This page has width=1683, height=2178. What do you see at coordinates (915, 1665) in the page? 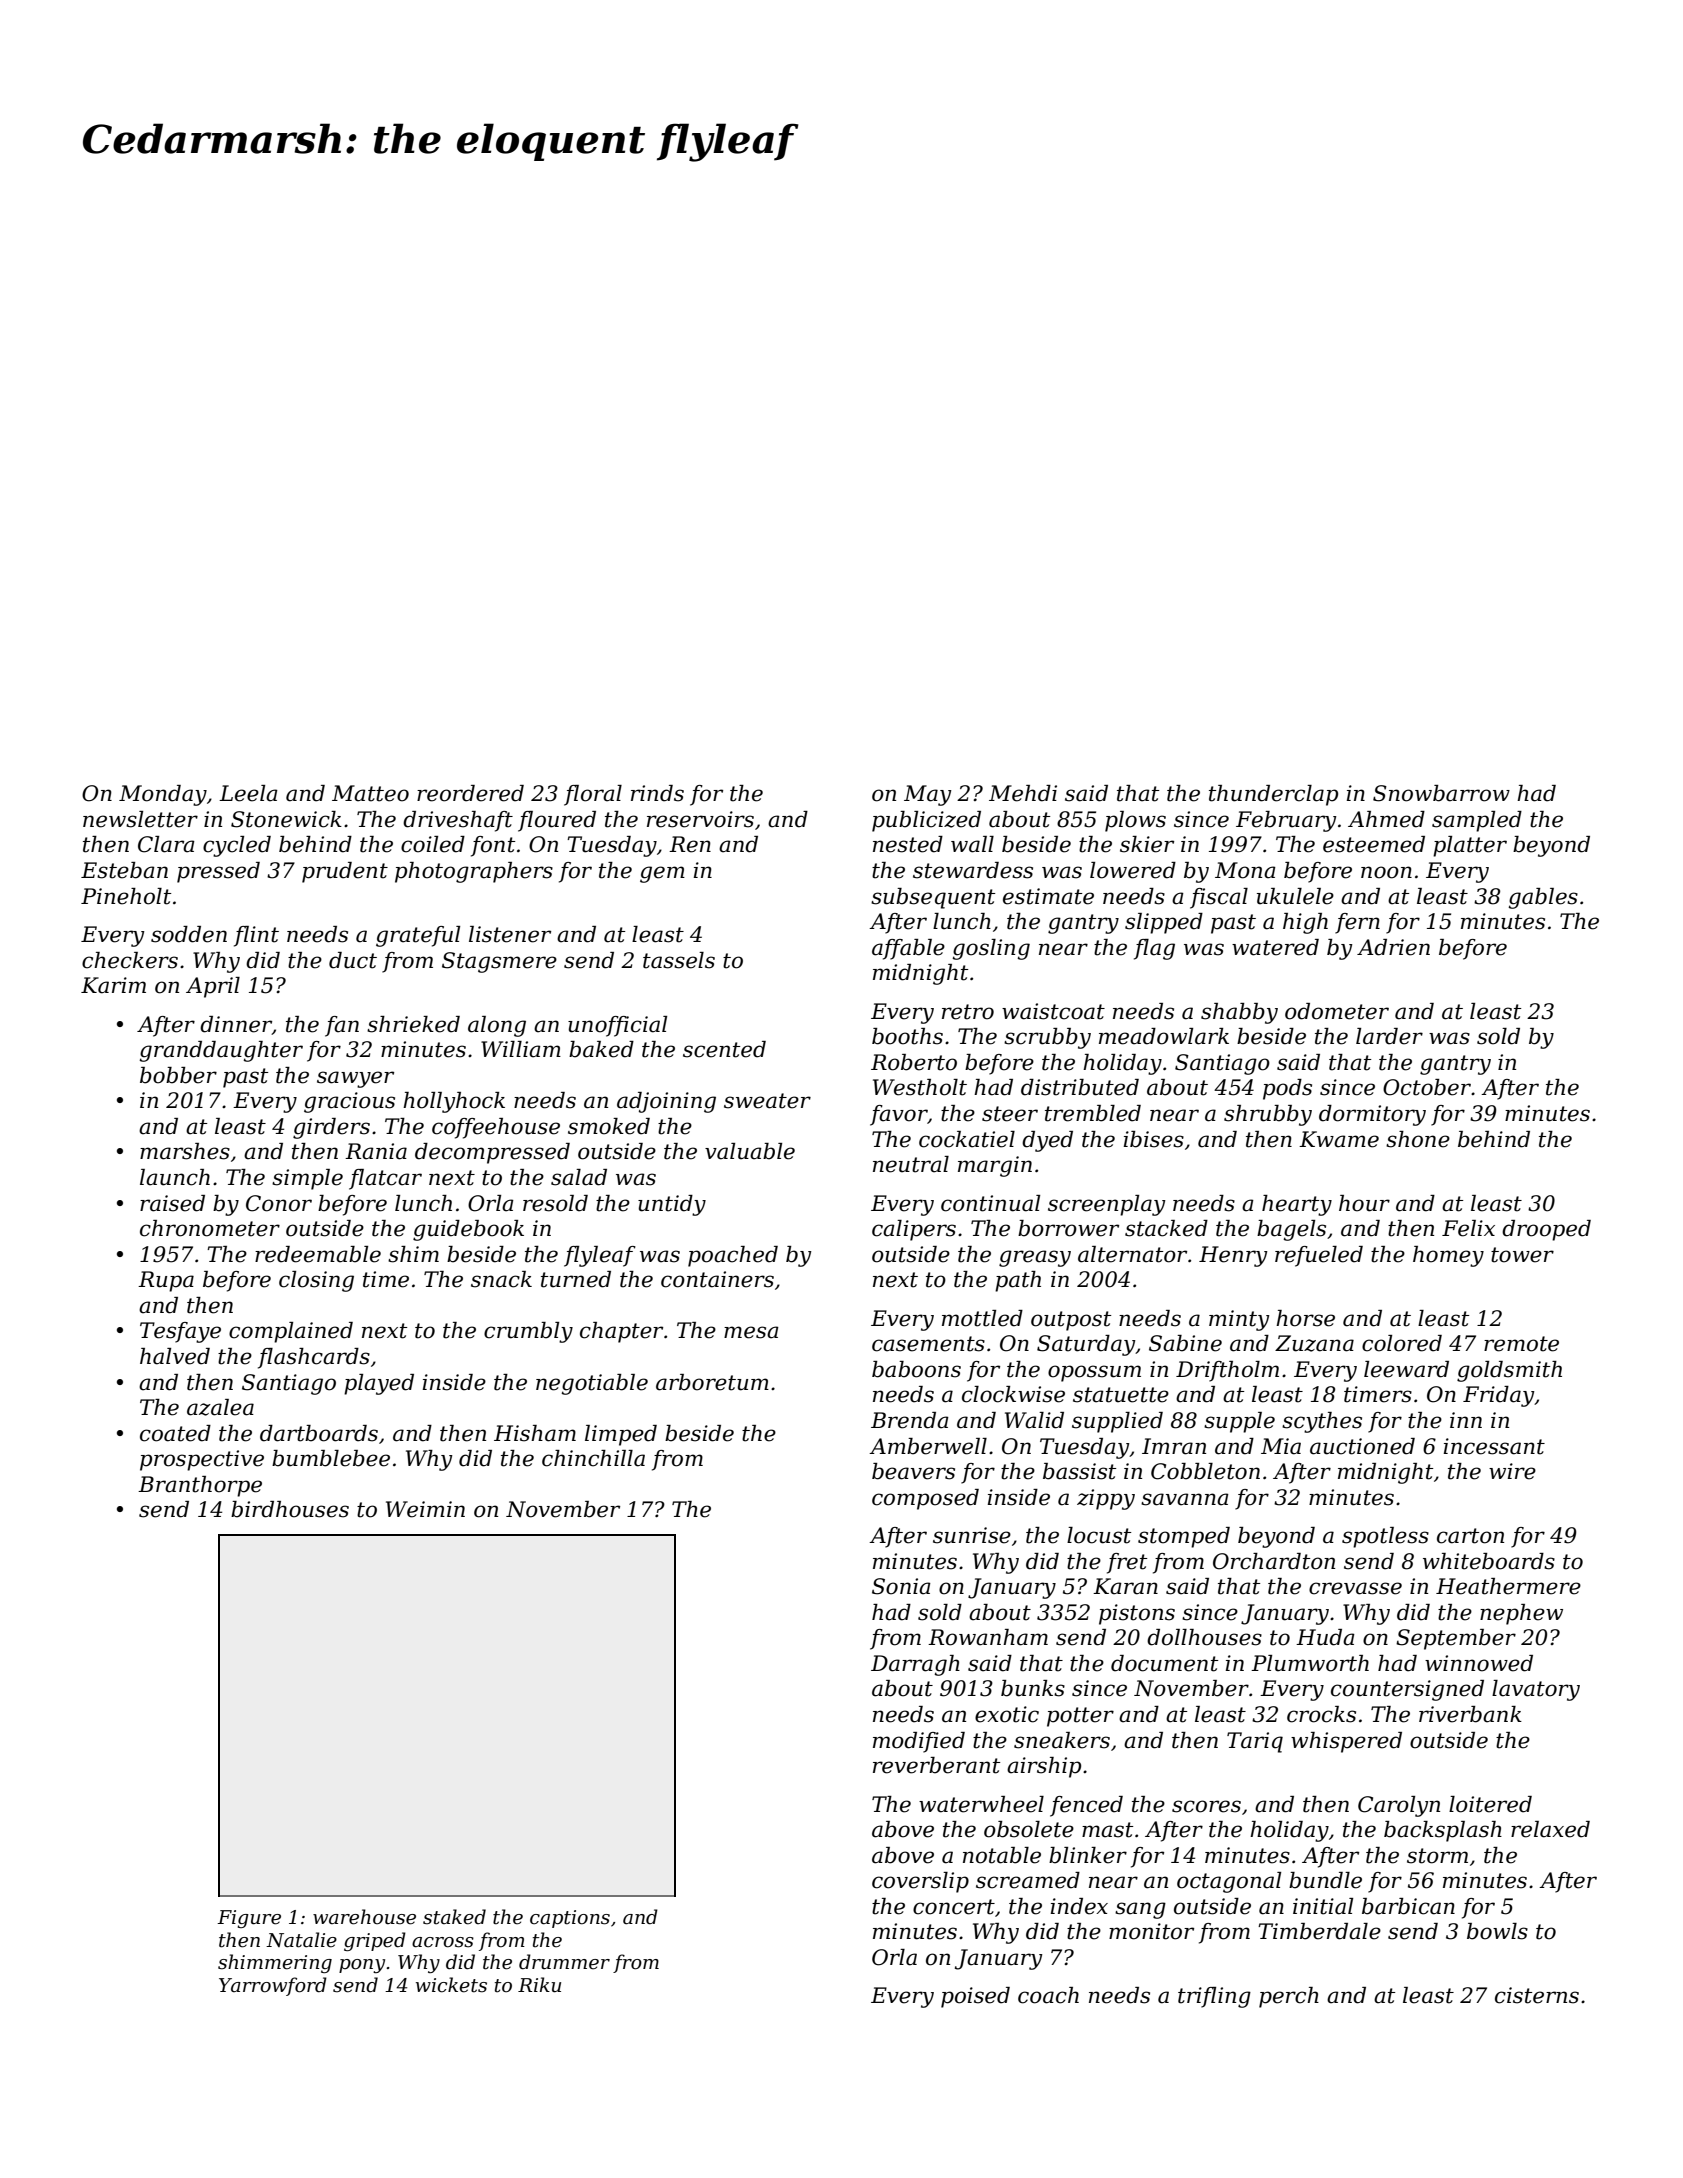
I see `Darragh` at bounding box center [915, 1665].
